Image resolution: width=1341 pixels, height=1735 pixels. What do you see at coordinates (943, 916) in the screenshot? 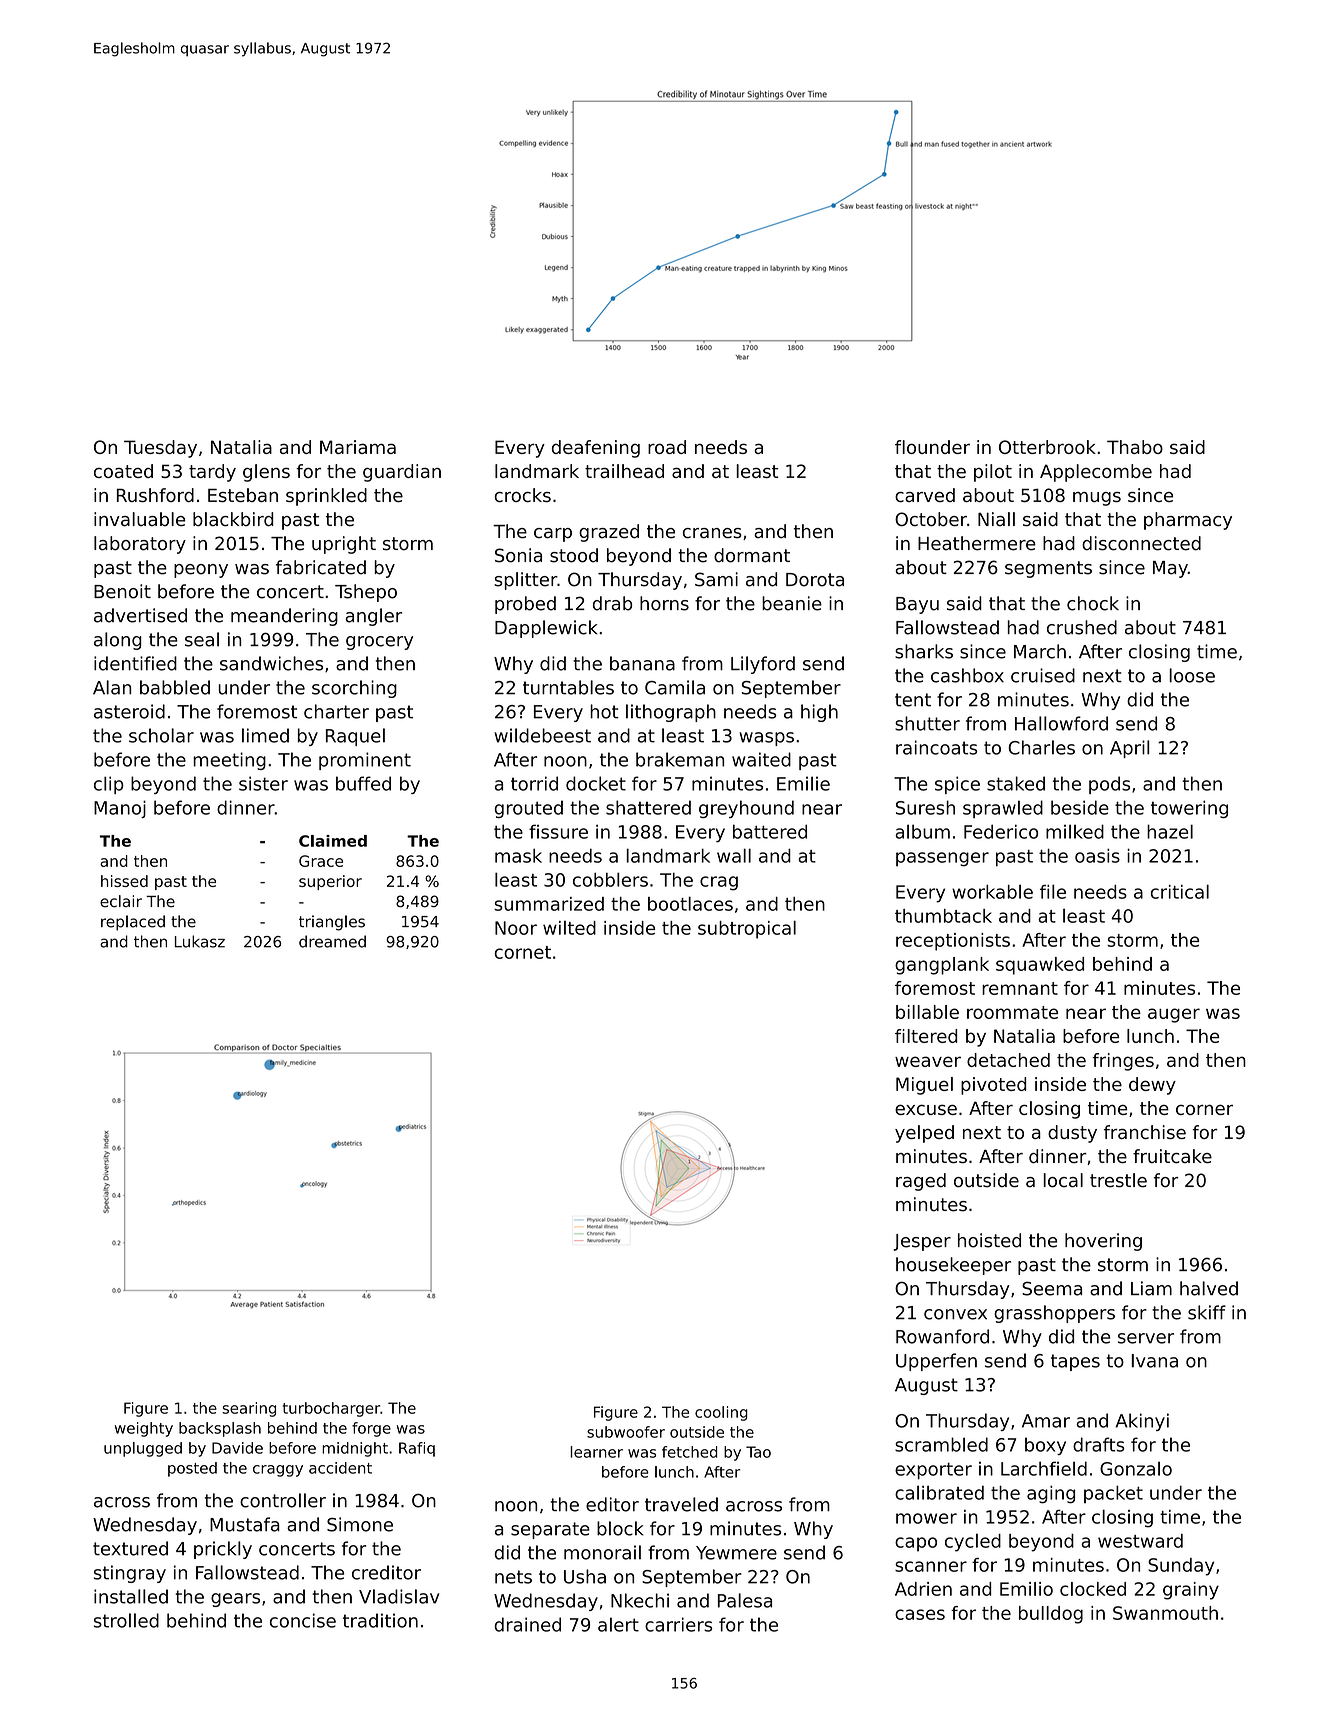
I see `thumbtack` at bounding box center [943, 916].
